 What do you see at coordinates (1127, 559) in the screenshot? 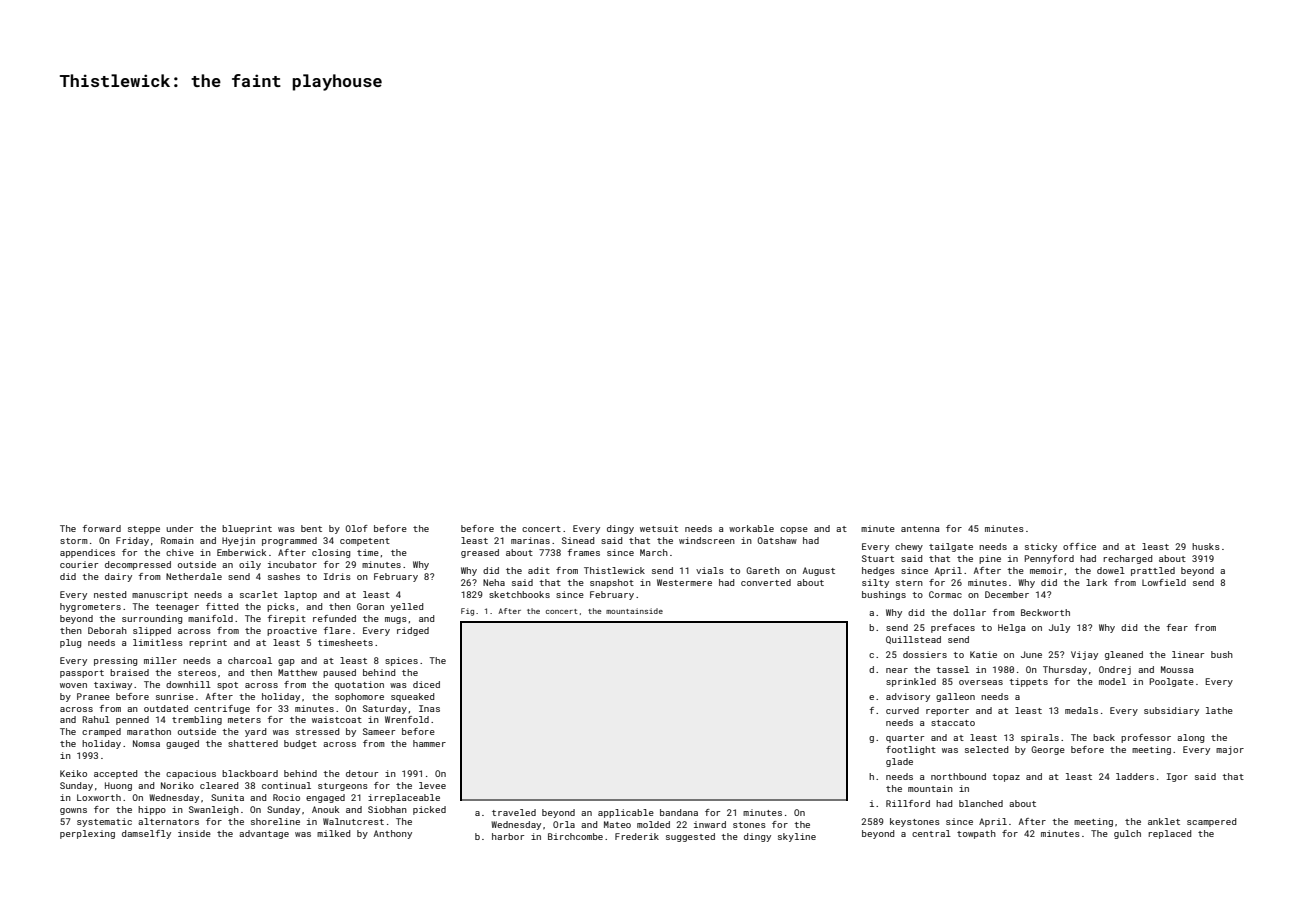
I see `recharged` at bounding box center [1127, 559].
